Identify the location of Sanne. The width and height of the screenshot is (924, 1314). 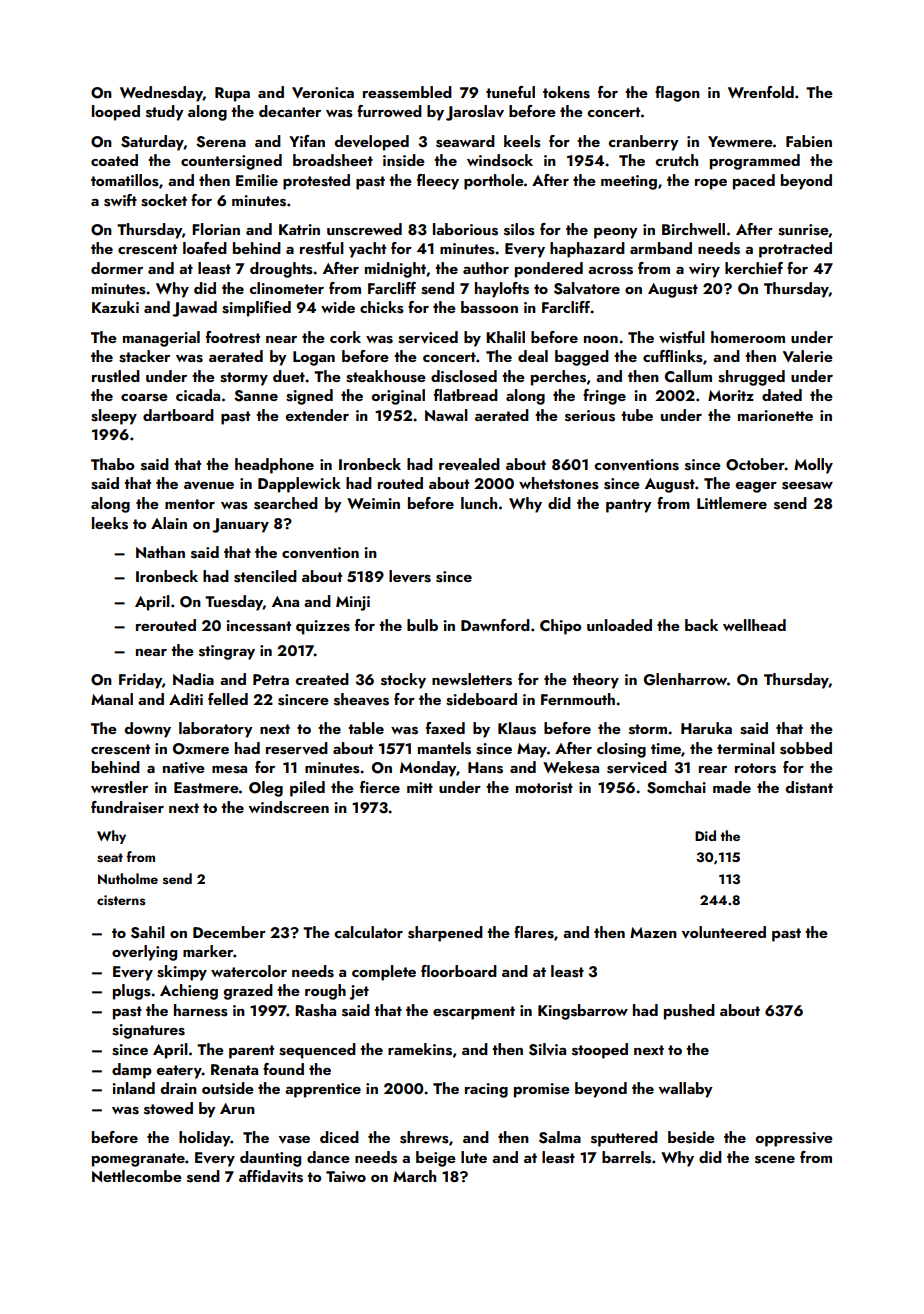
(256, 396).
